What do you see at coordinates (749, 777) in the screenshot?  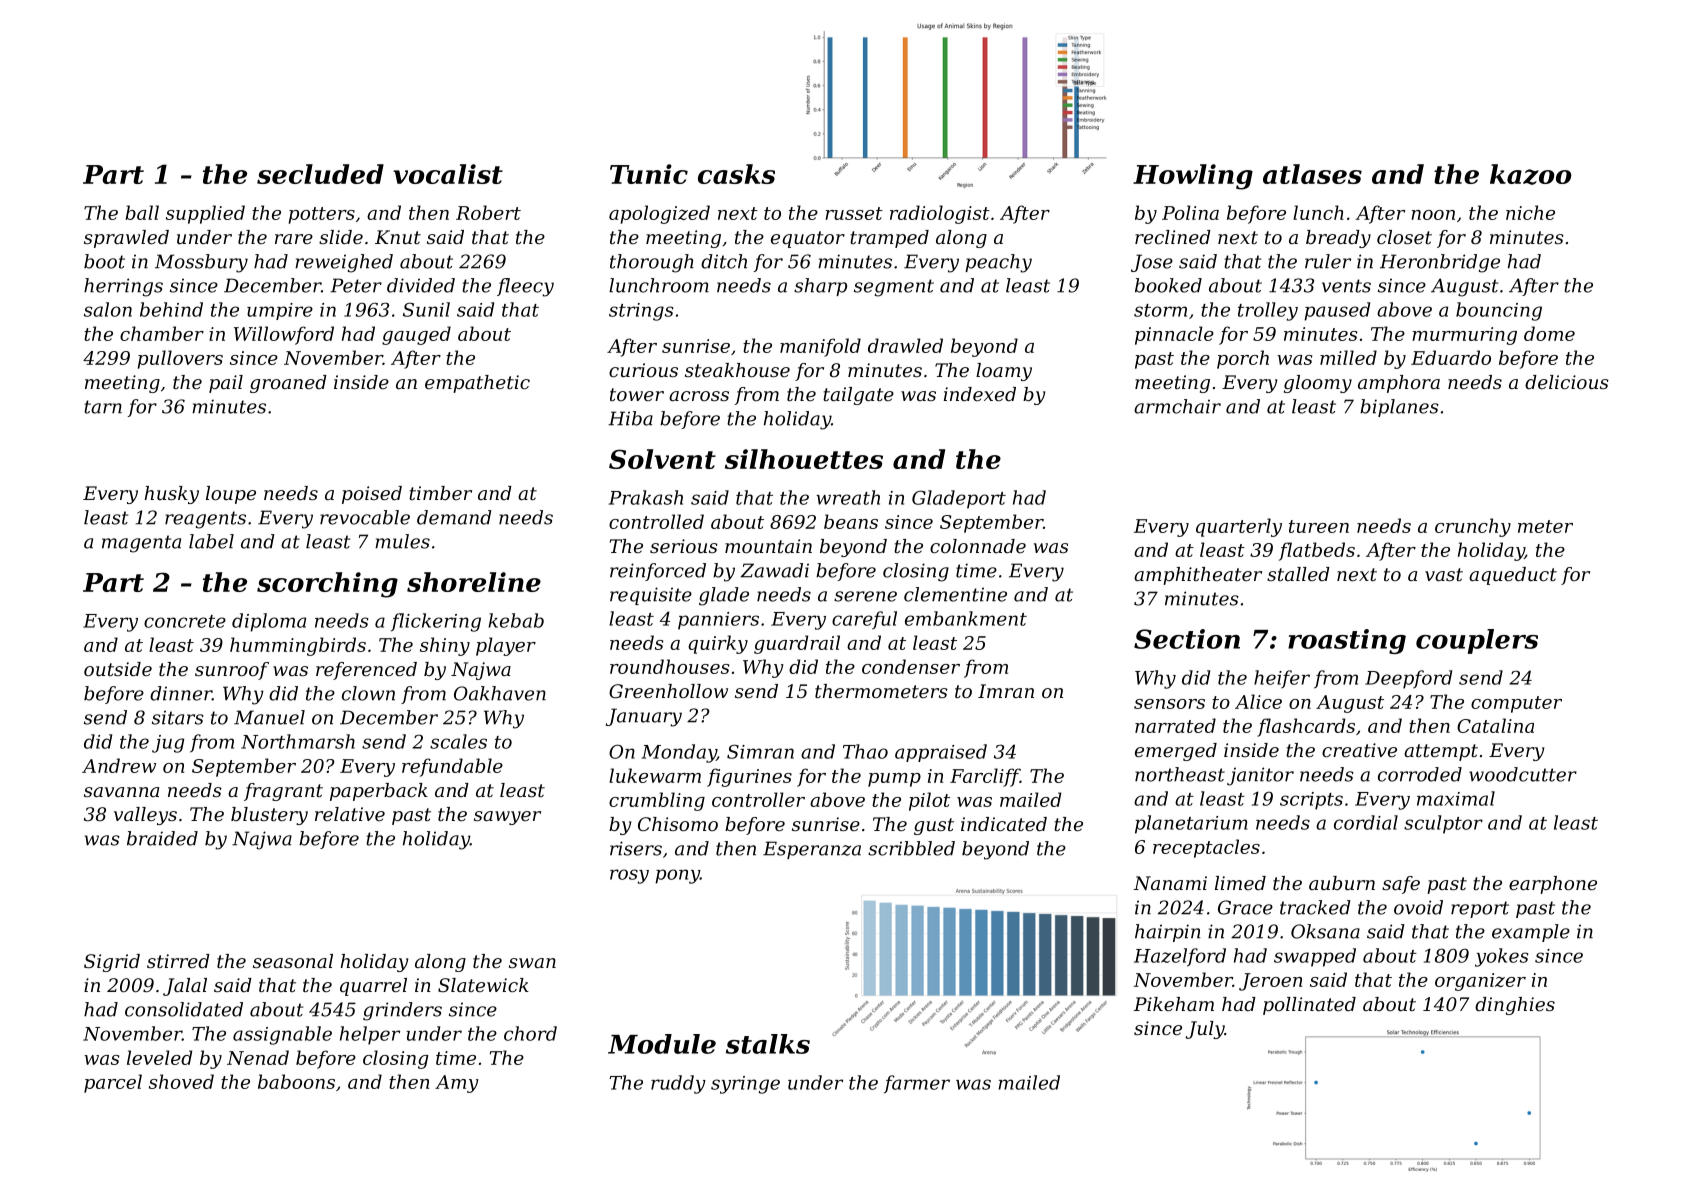 I see `figurines` at bounding box center [749, 777].
